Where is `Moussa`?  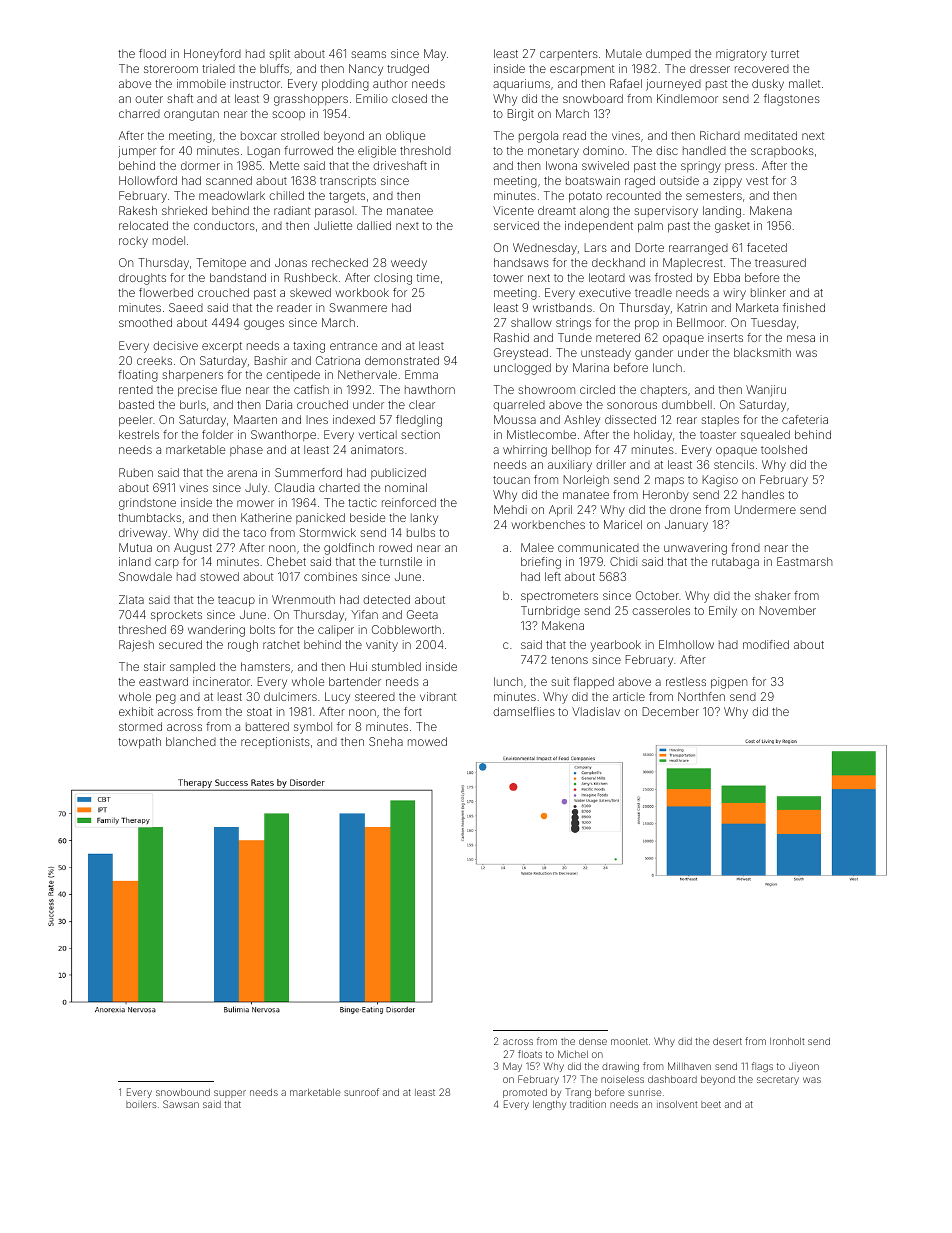
Moussa is located at coordinates (515, 419).
